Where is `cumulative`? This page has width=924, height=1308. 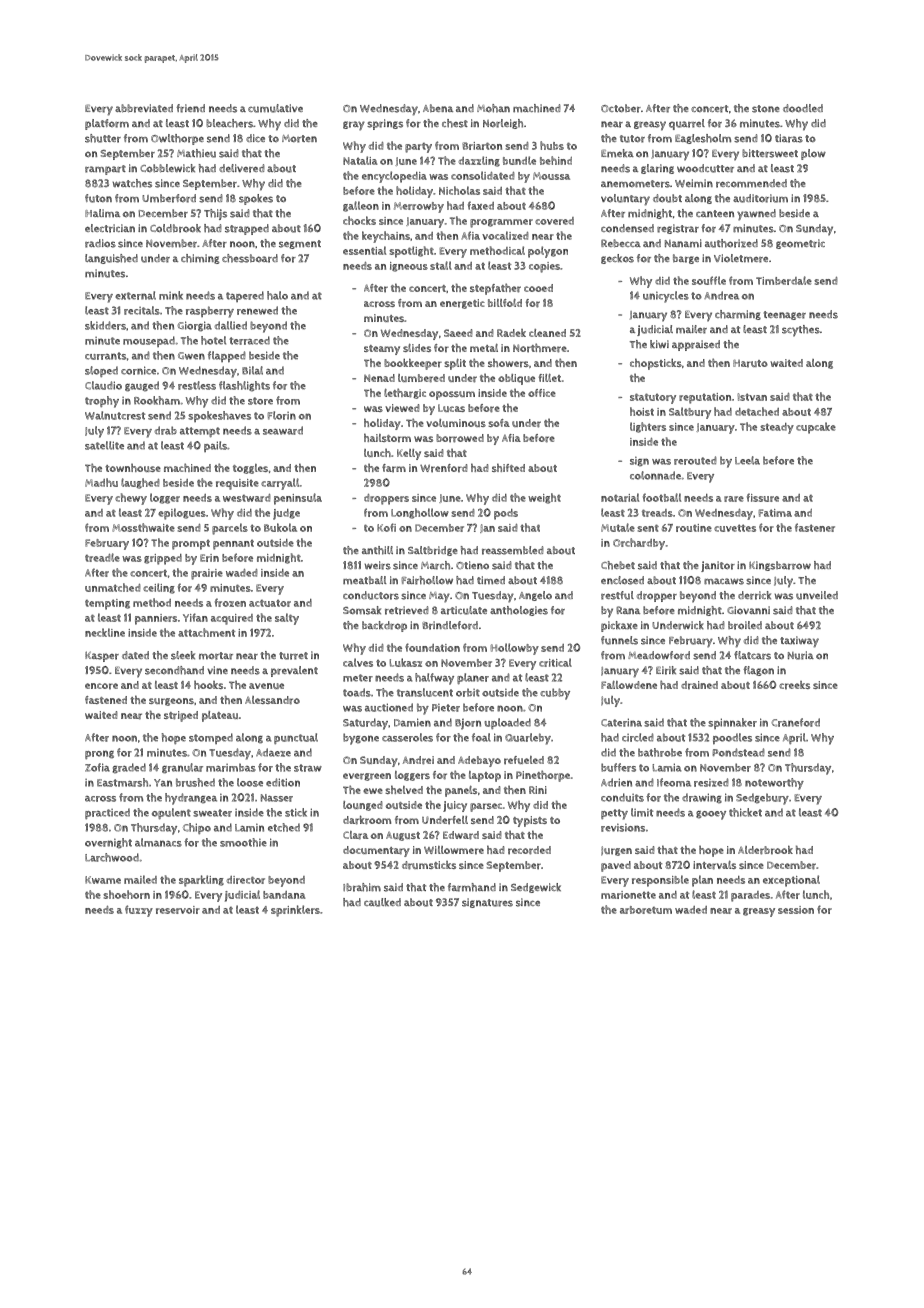 cumulative is located at coordinates (275, 108).
